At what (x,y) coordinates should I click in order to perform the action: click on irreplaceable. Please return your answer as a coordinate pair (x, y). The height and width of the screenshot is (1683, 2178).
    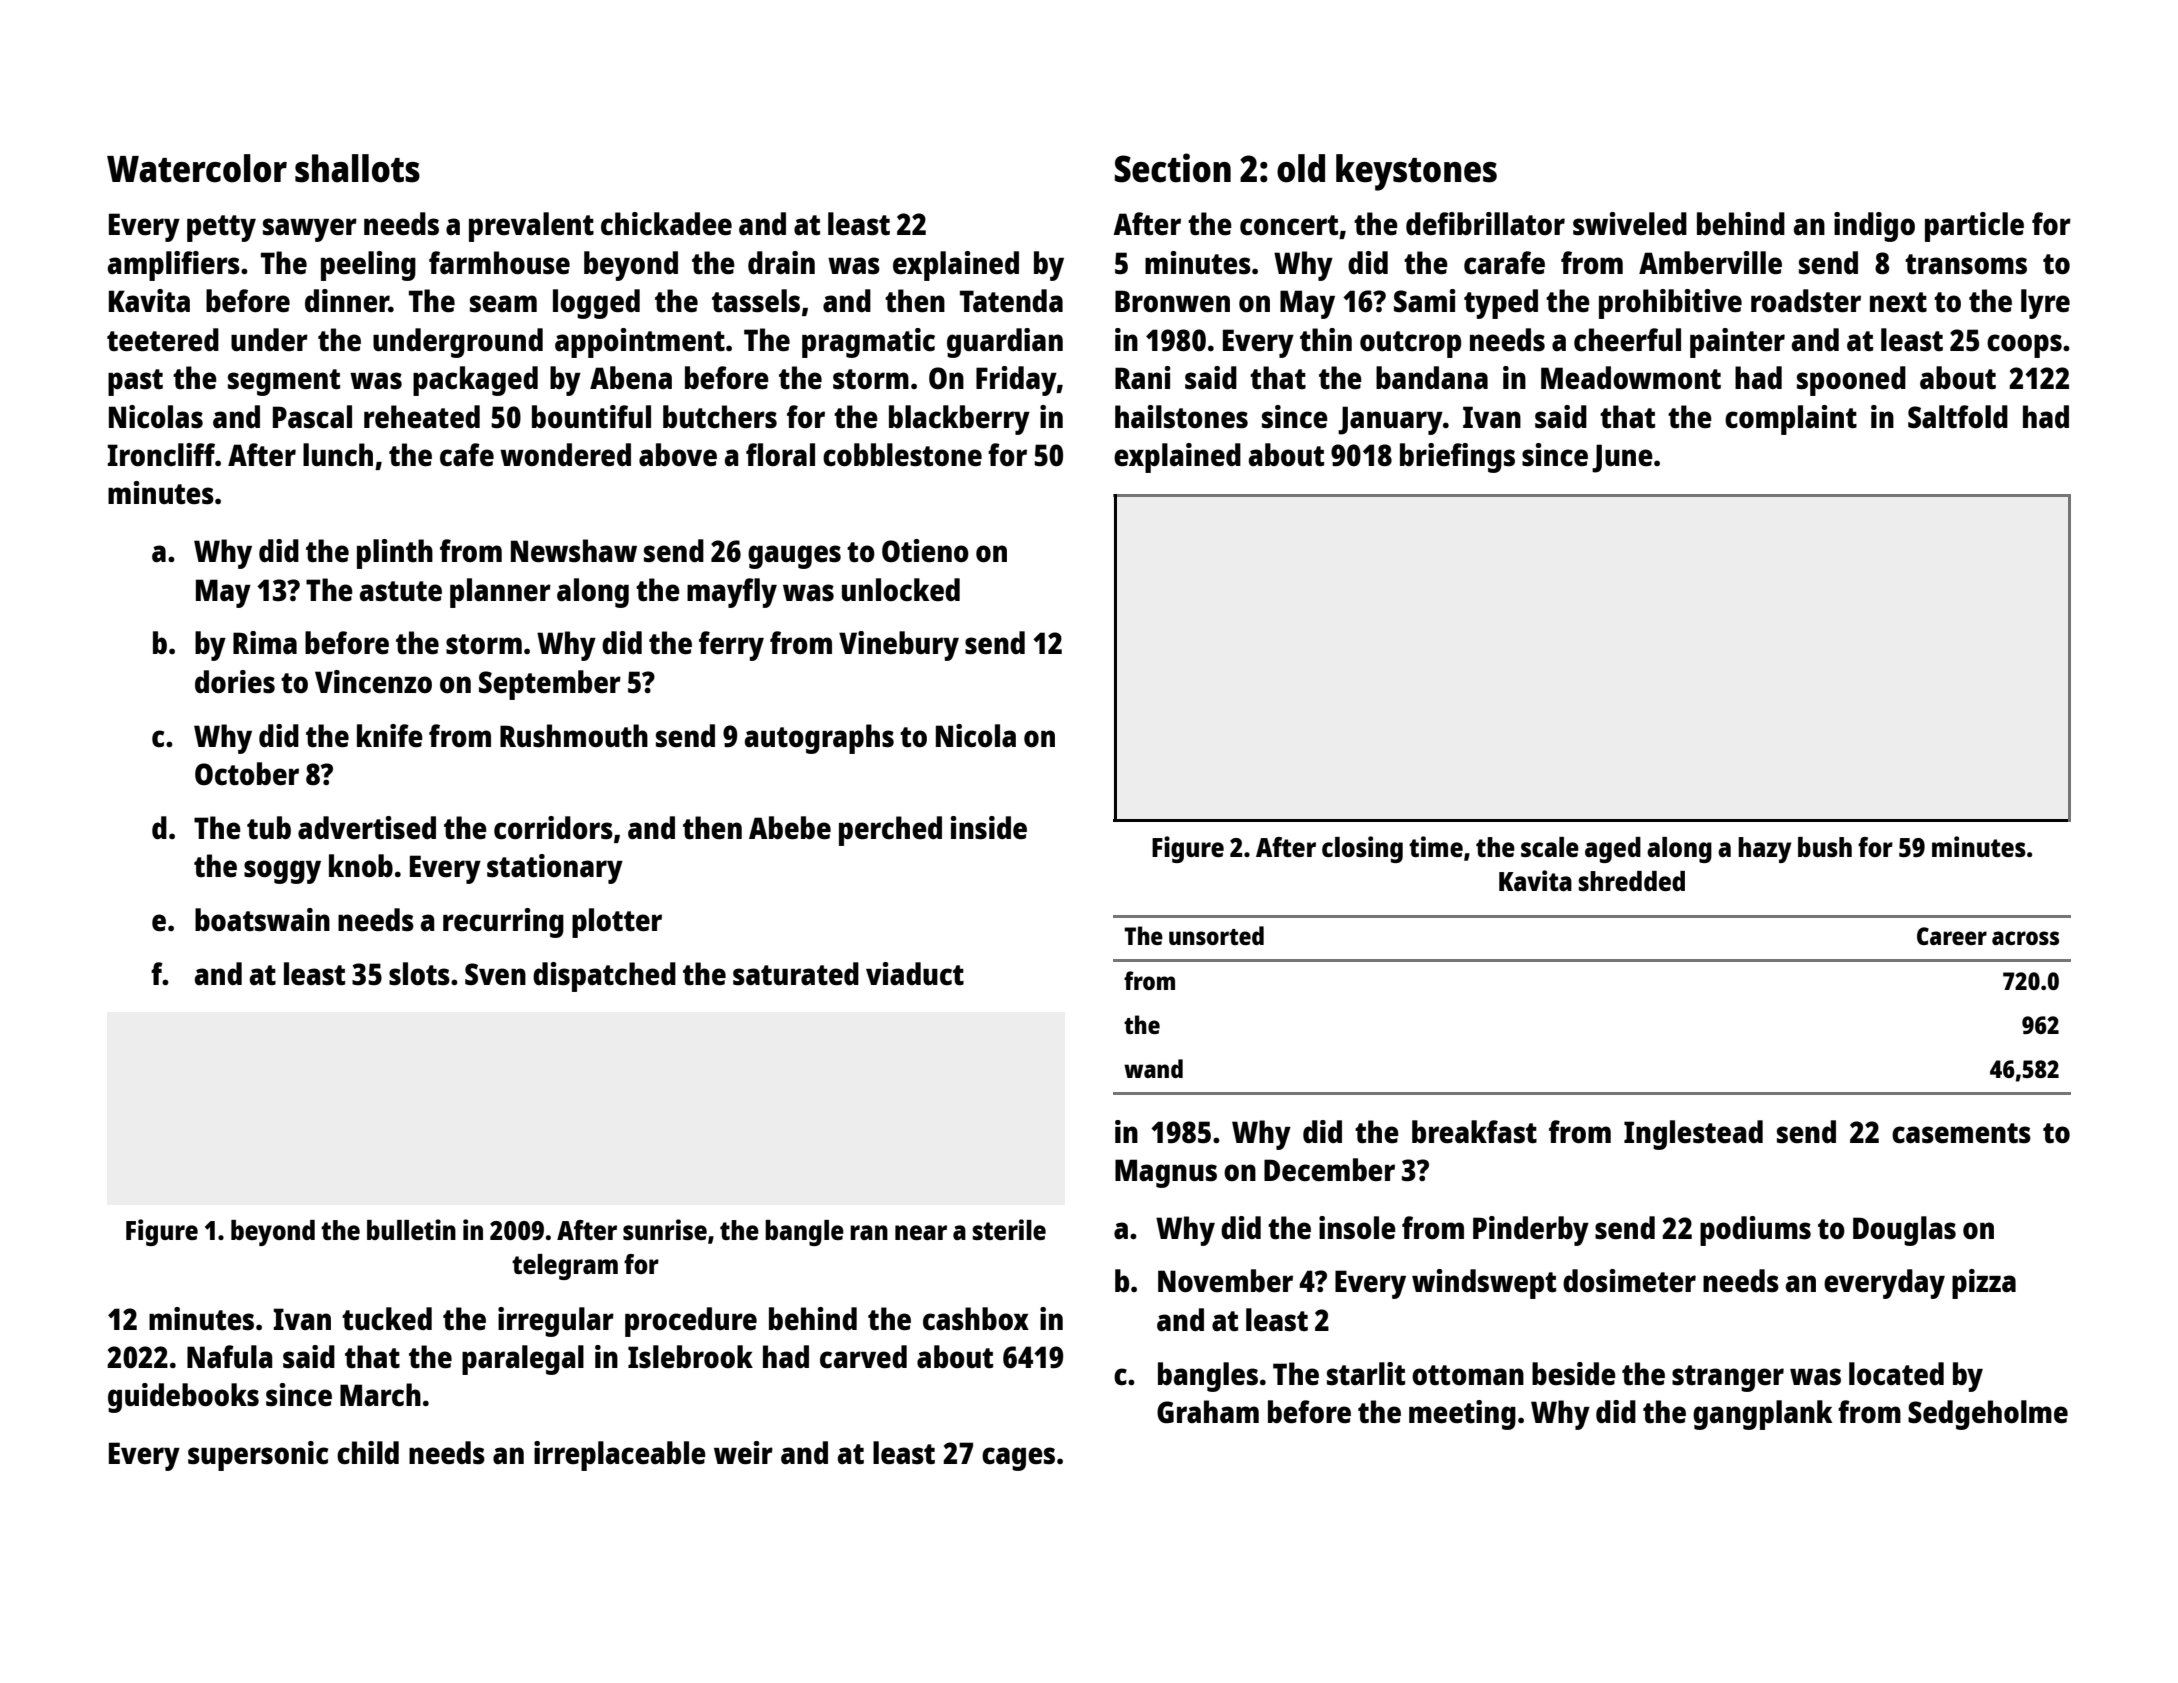
    Looking at the image, I should click on (620, 1456).
